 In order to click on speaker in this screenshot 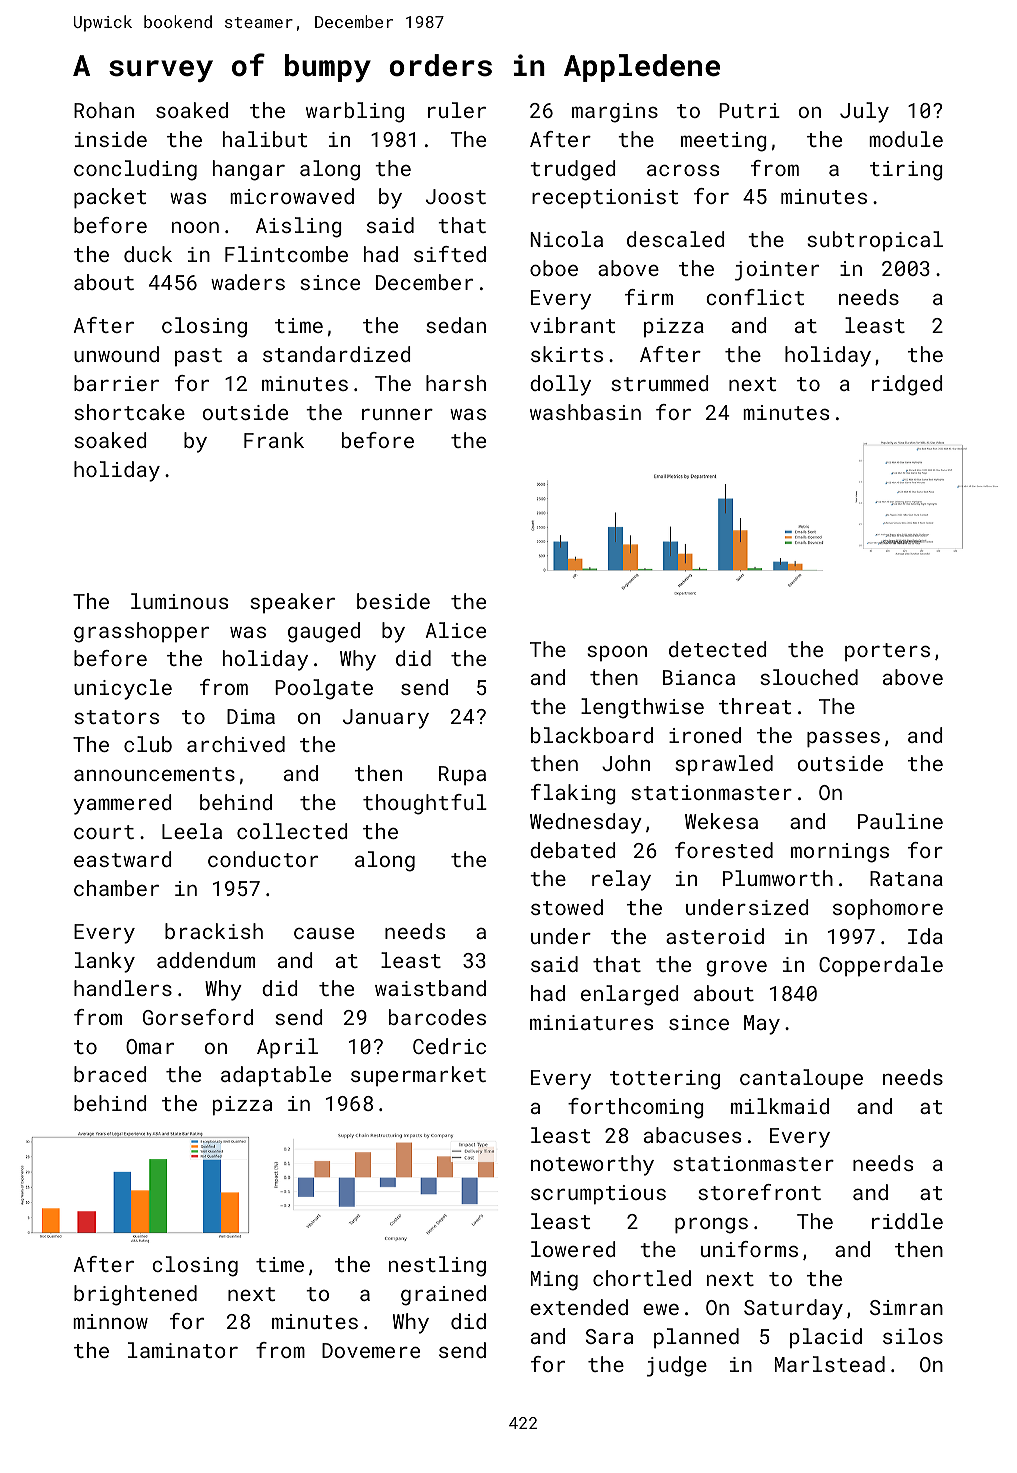, I will do `click(292, 603)`.
